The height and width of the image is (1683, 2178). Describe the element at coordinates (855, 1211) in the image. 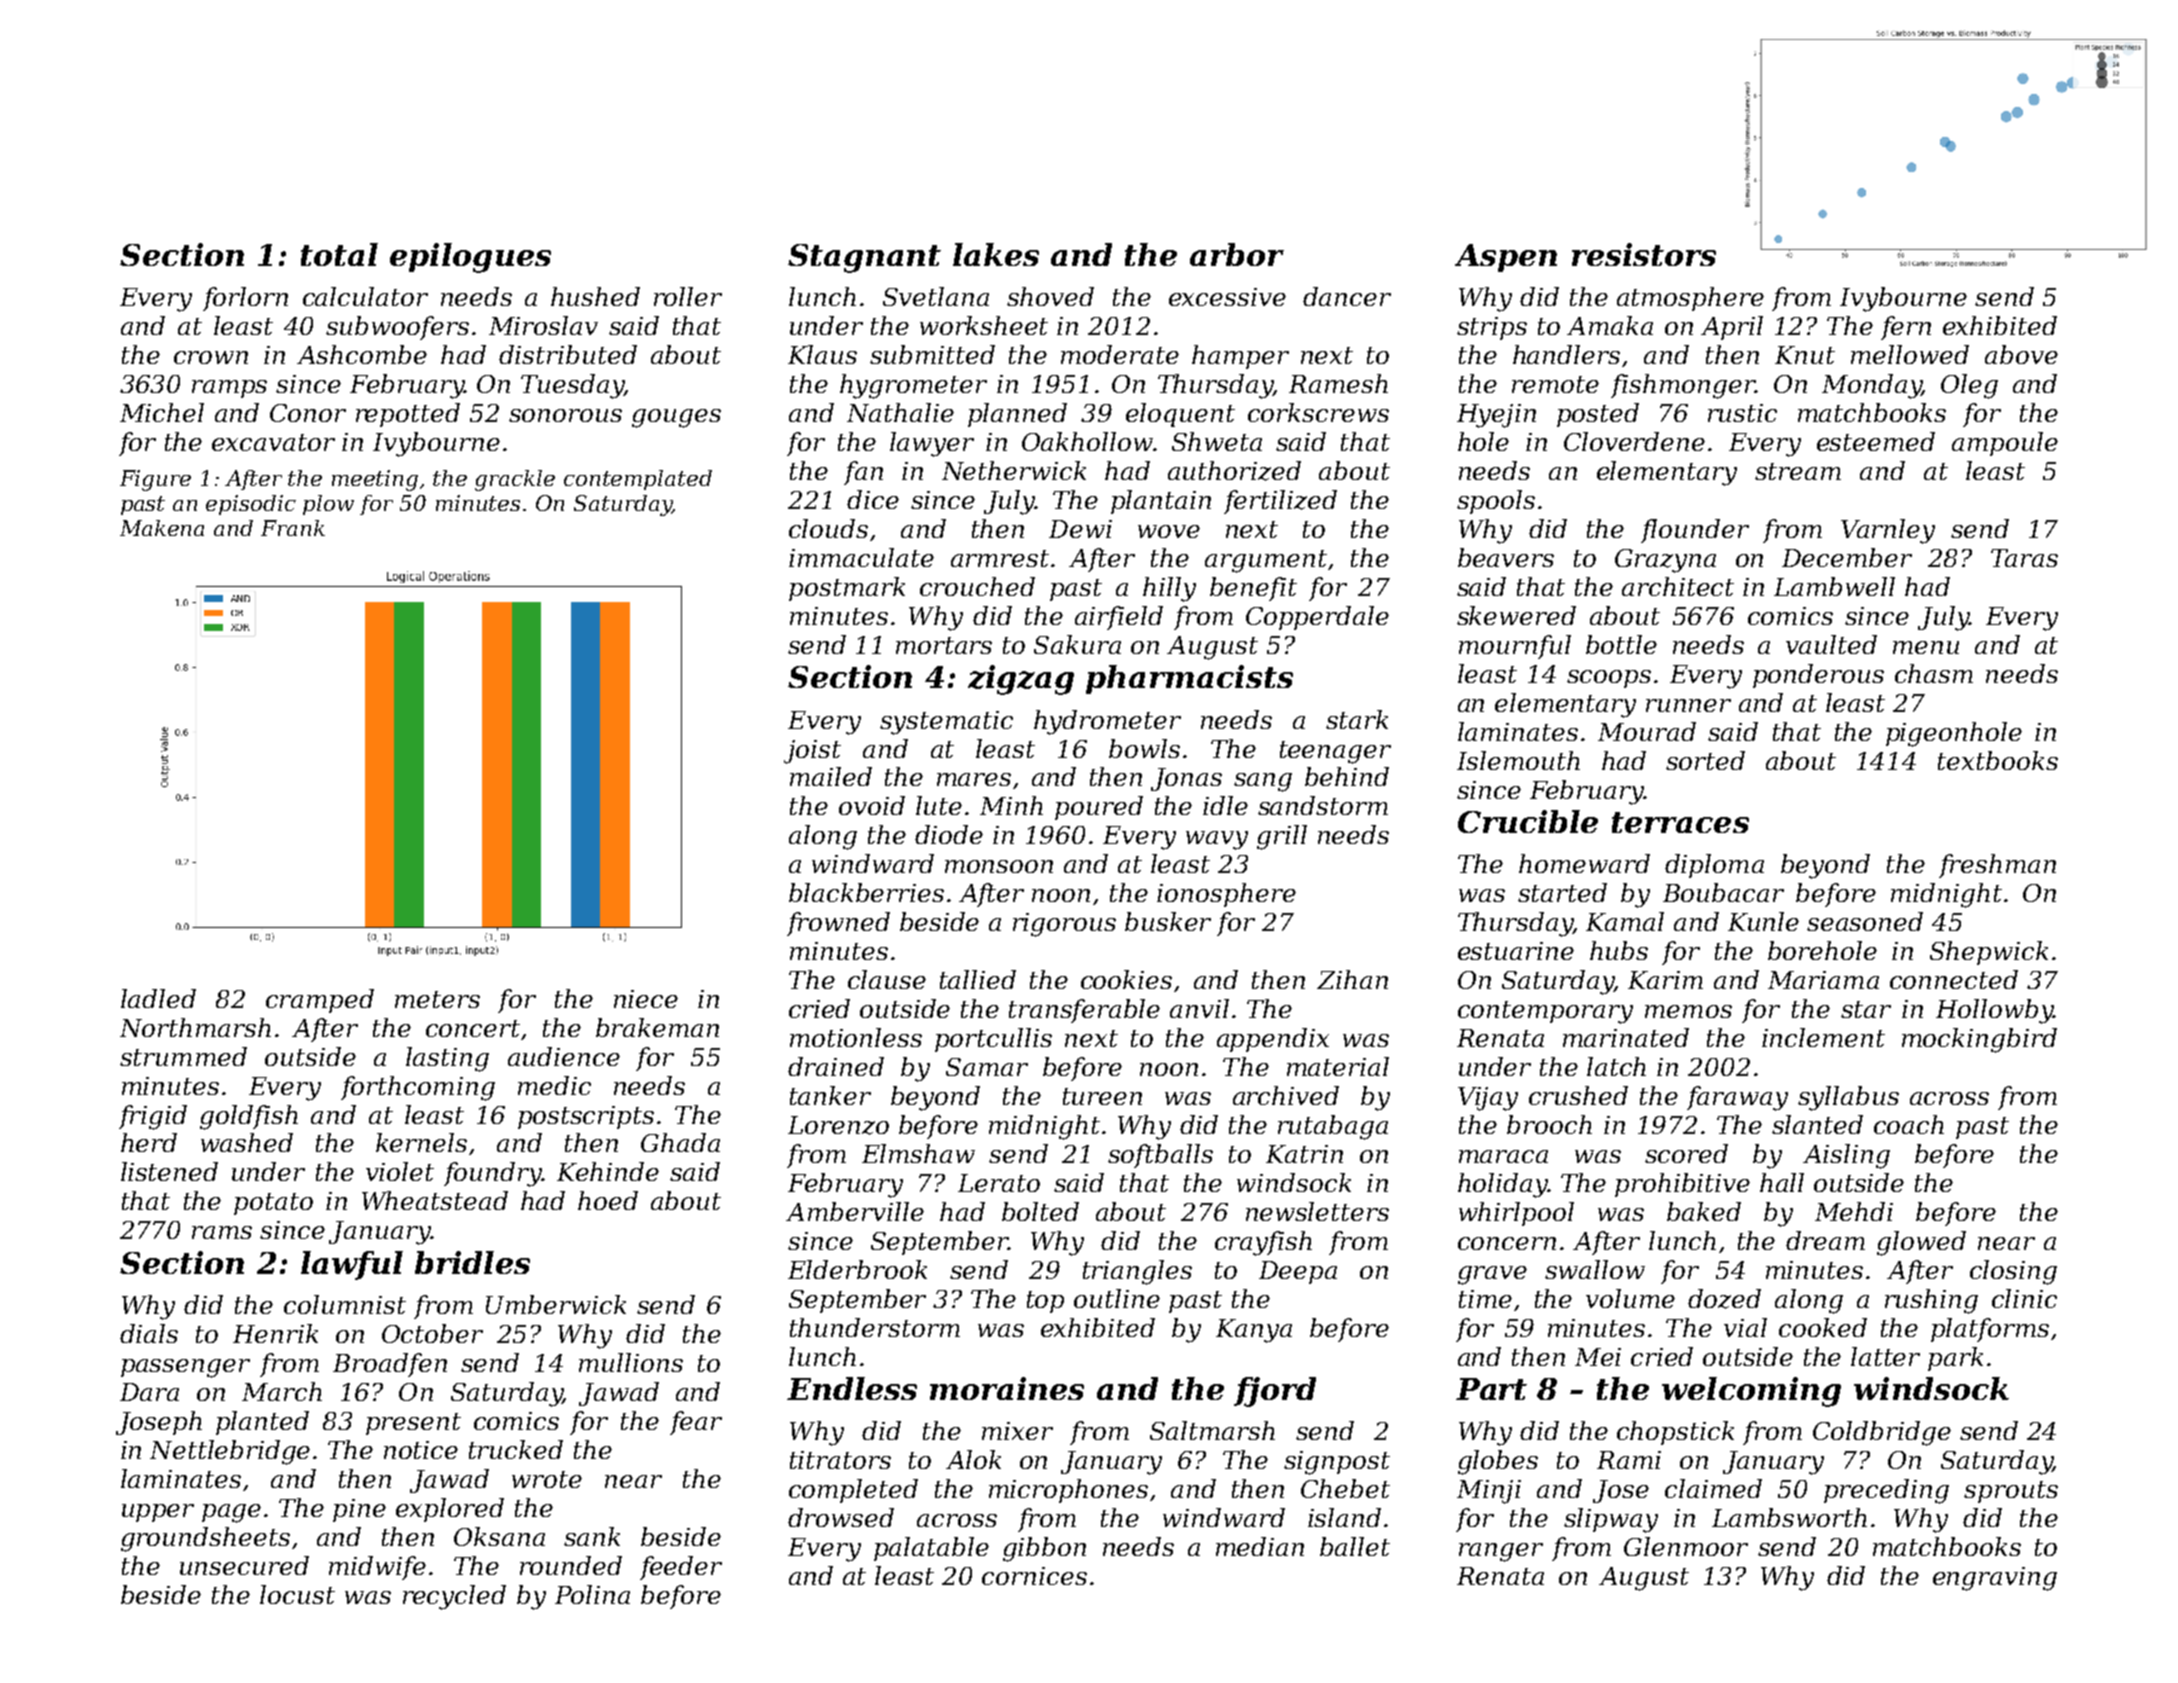

I see `Amberville` at that location.
